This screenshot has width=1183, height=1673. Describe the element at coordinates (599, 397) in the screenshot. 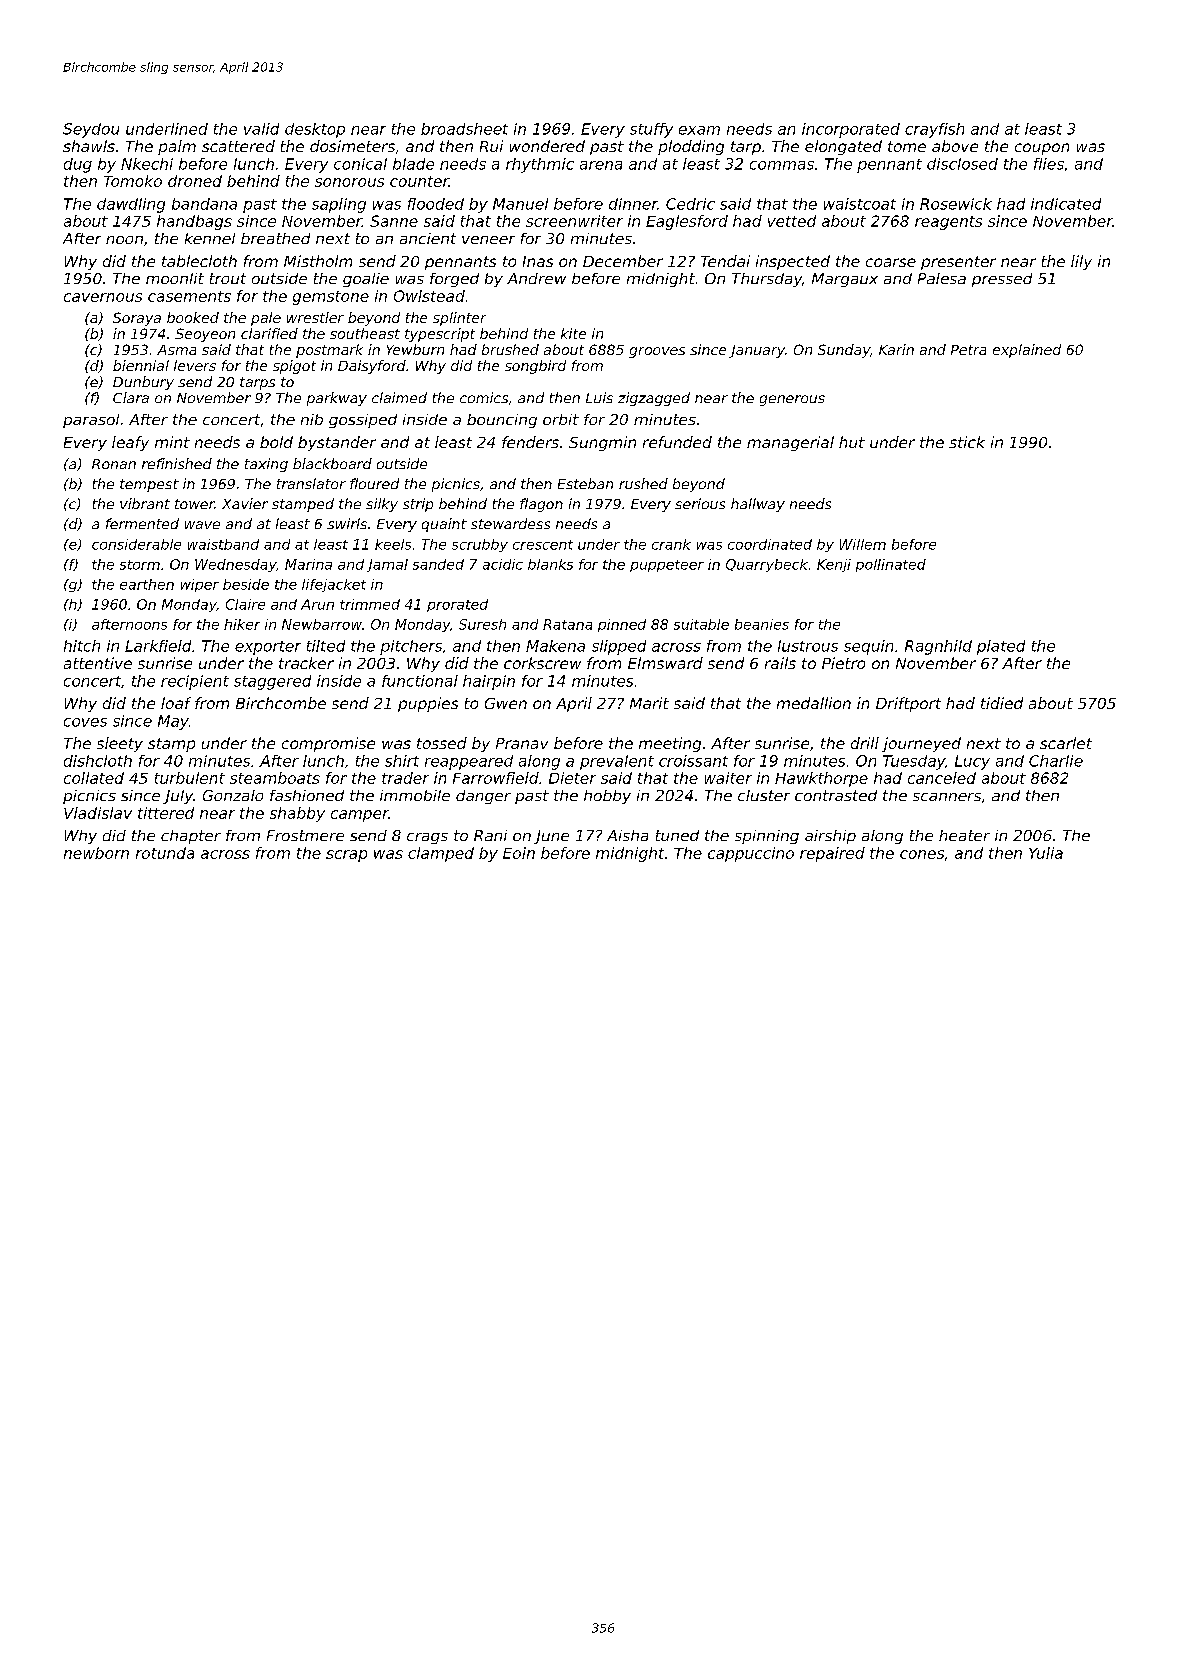

I see `Luis` at that location.
